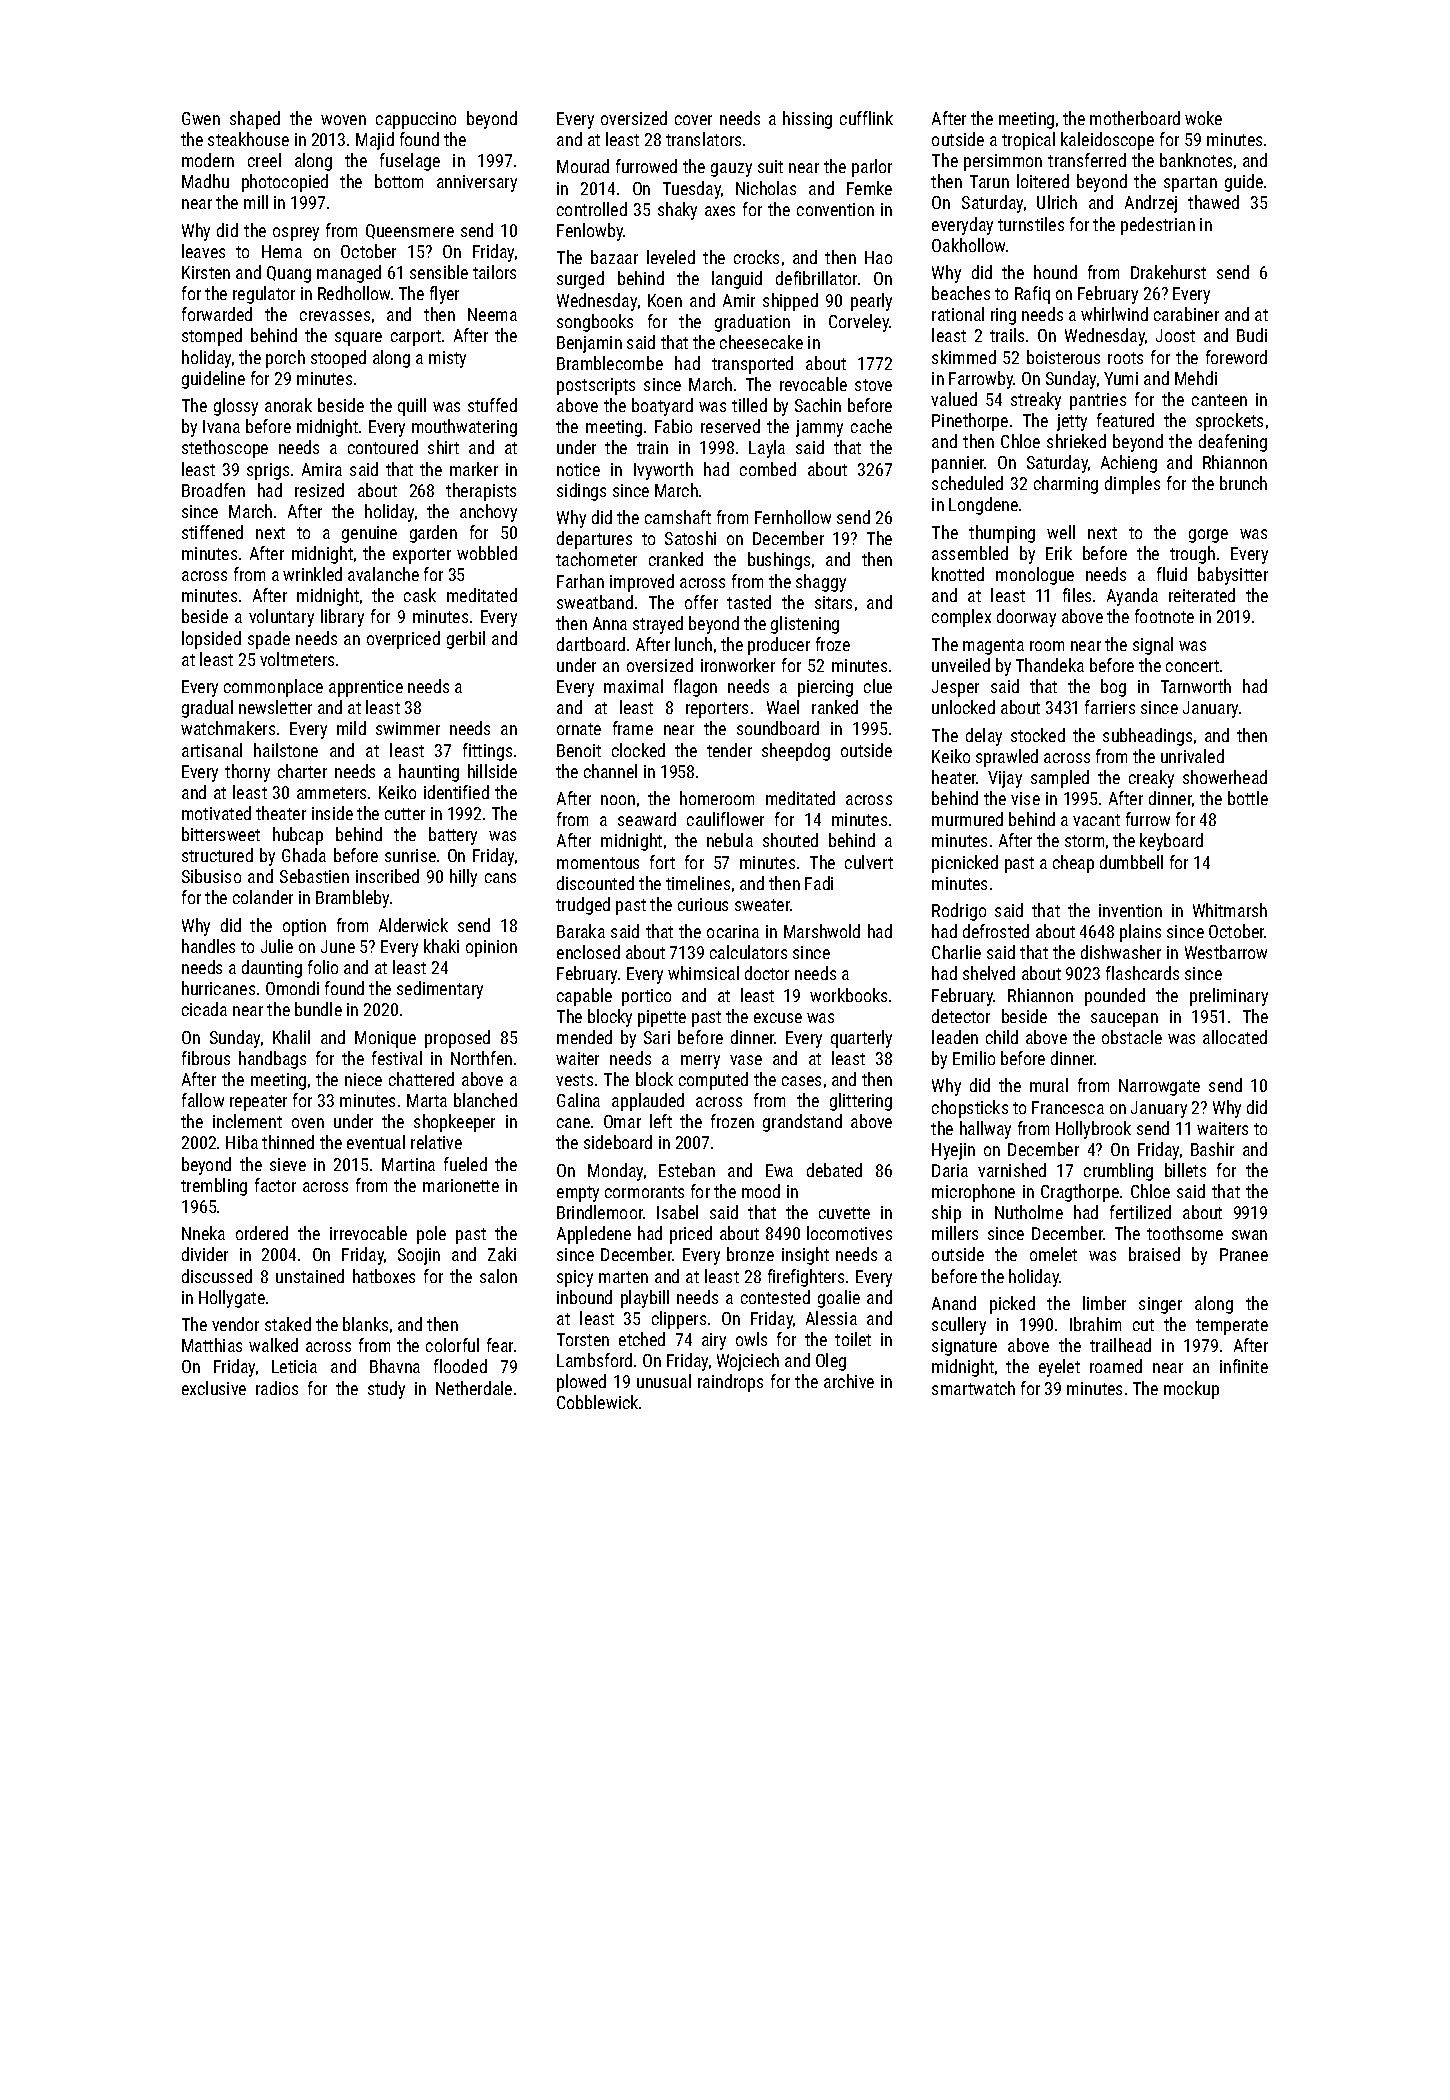  Describe the element at coordinates (597, 1402) in the screenshot. I see `Cobblewick` at that location.
